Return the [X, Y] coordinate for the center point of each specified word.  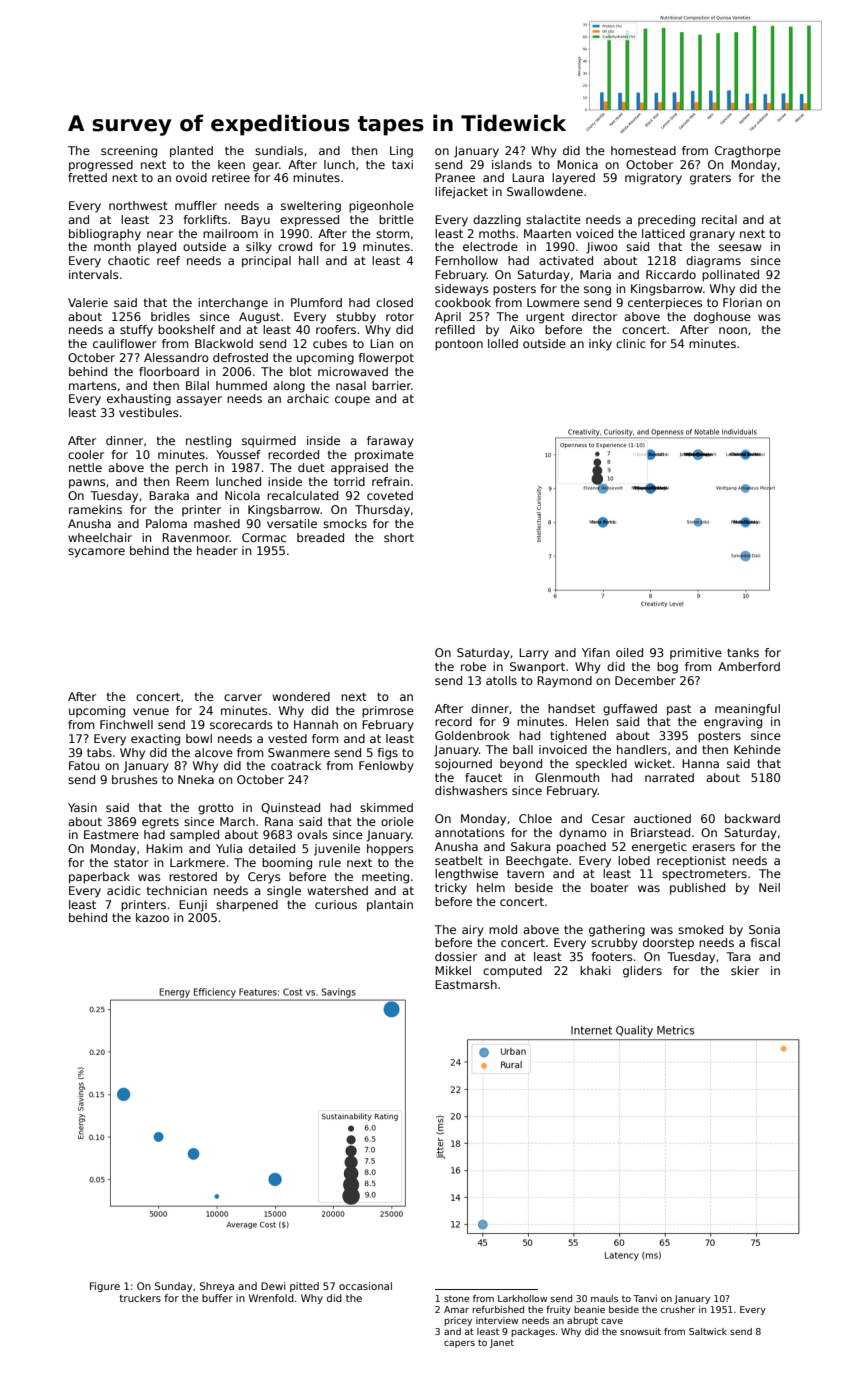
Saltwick [708, 1331]
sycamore [96, 553]
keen [231, 164]
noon [733, 330]
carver [243, 697]
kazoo [152, 917]
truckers [140, 1298]
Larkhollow [522, 1298]
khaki [595, 970]
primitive [696, 654]
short [399, 537]
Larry [534, 654]
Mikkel [453, 970]
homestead [643, 150]
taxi [402, 164]
